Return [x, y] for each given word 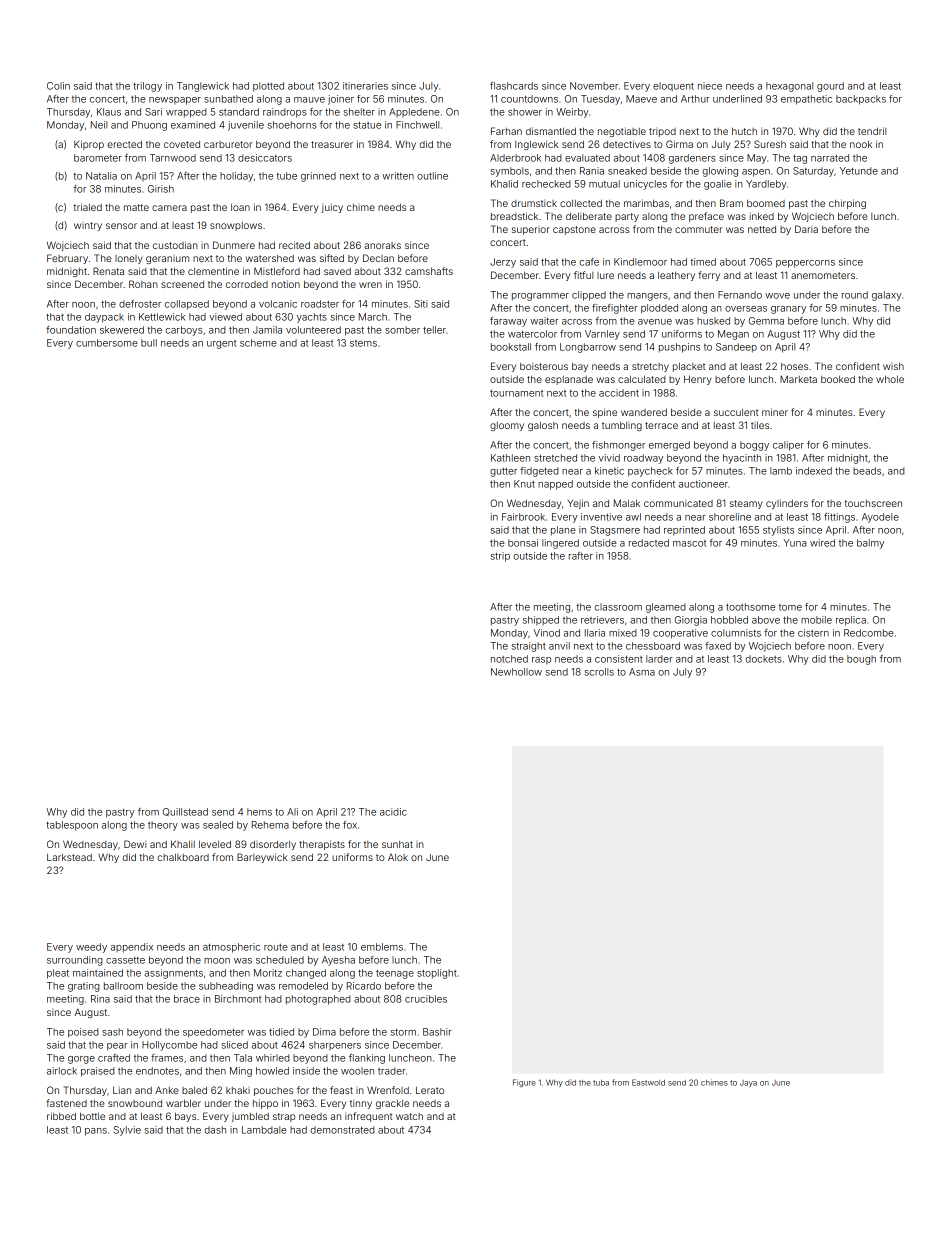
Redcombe [869, 633]
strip [500, 557]
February [67, 259]
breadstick [514, 216]
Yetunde [859, 171]
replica [851, 621]
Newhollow [516, 672]
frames [167, 1058]
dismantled [551, 131]
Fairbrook [523, 517]
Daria [806, 229]
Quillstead [185, 812]
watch [409, 1116]
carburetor [228, 144]
